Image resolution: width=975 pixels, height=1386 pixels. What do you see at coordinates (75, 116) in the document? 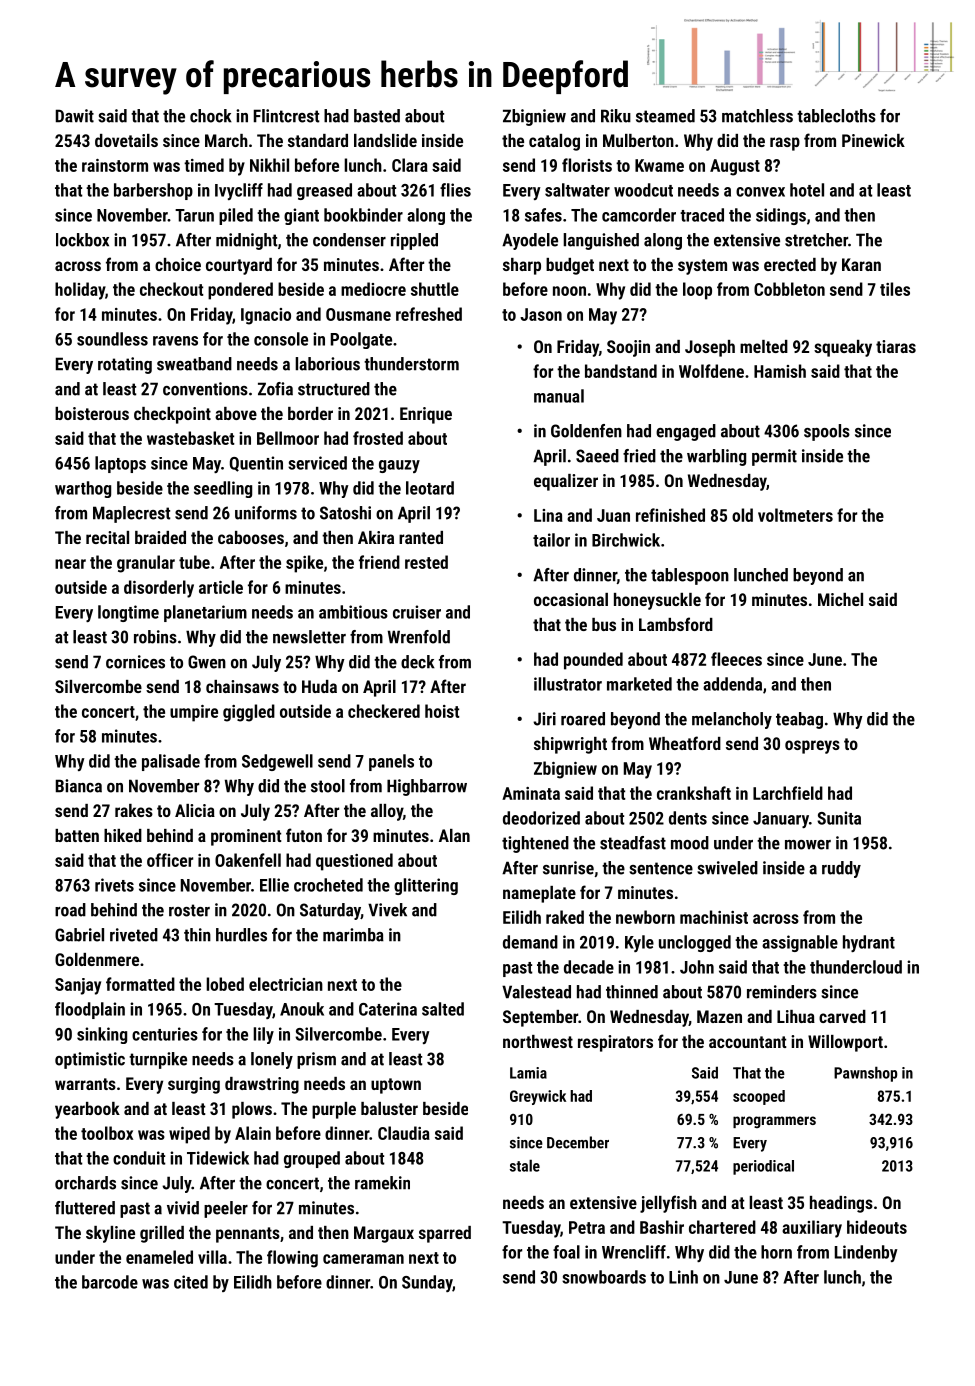
I see `Dawit` at bounding box center [75, 116].
